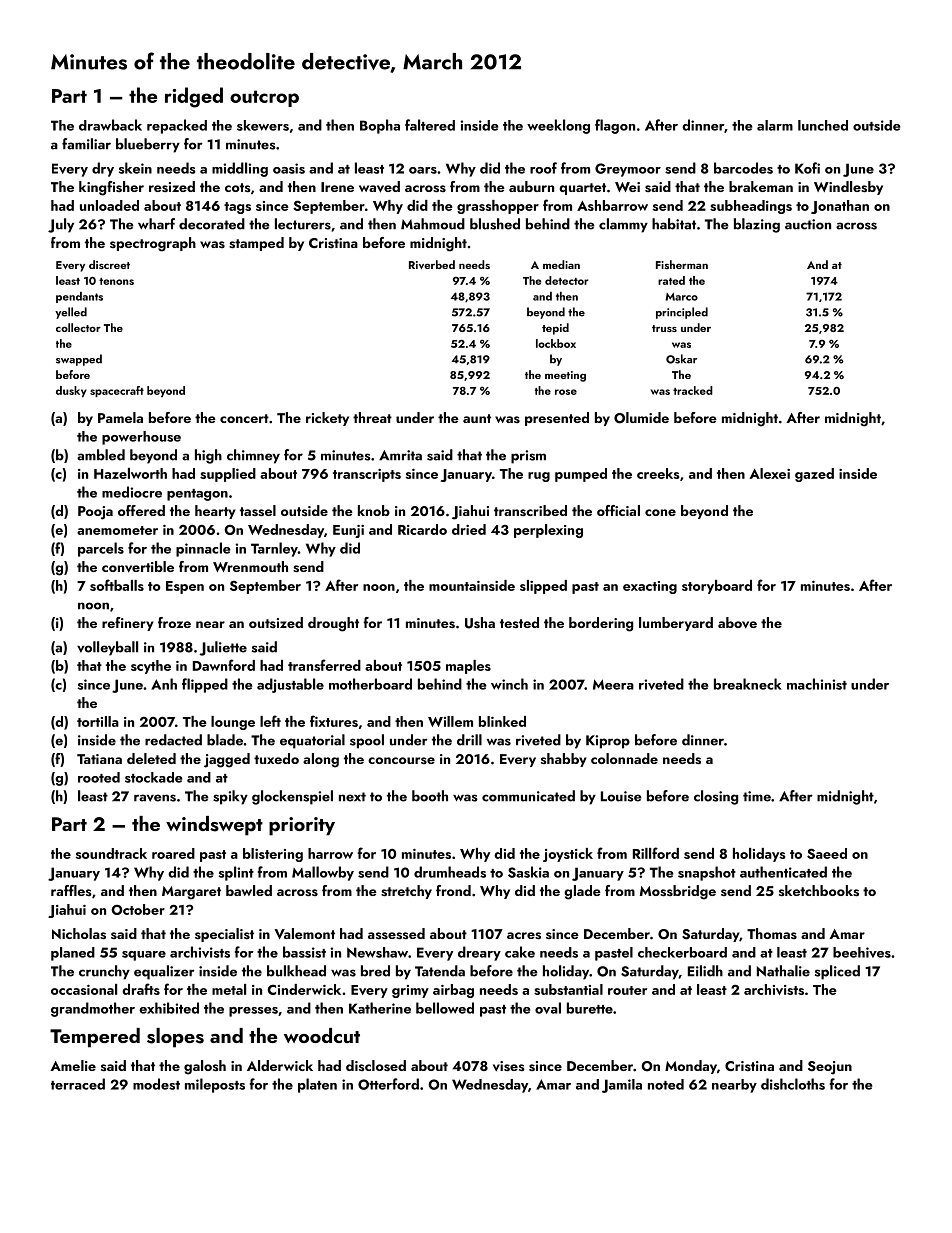 The width and height of the document is (952, 1233). I want to click on Pooja, so click(95, 513).
